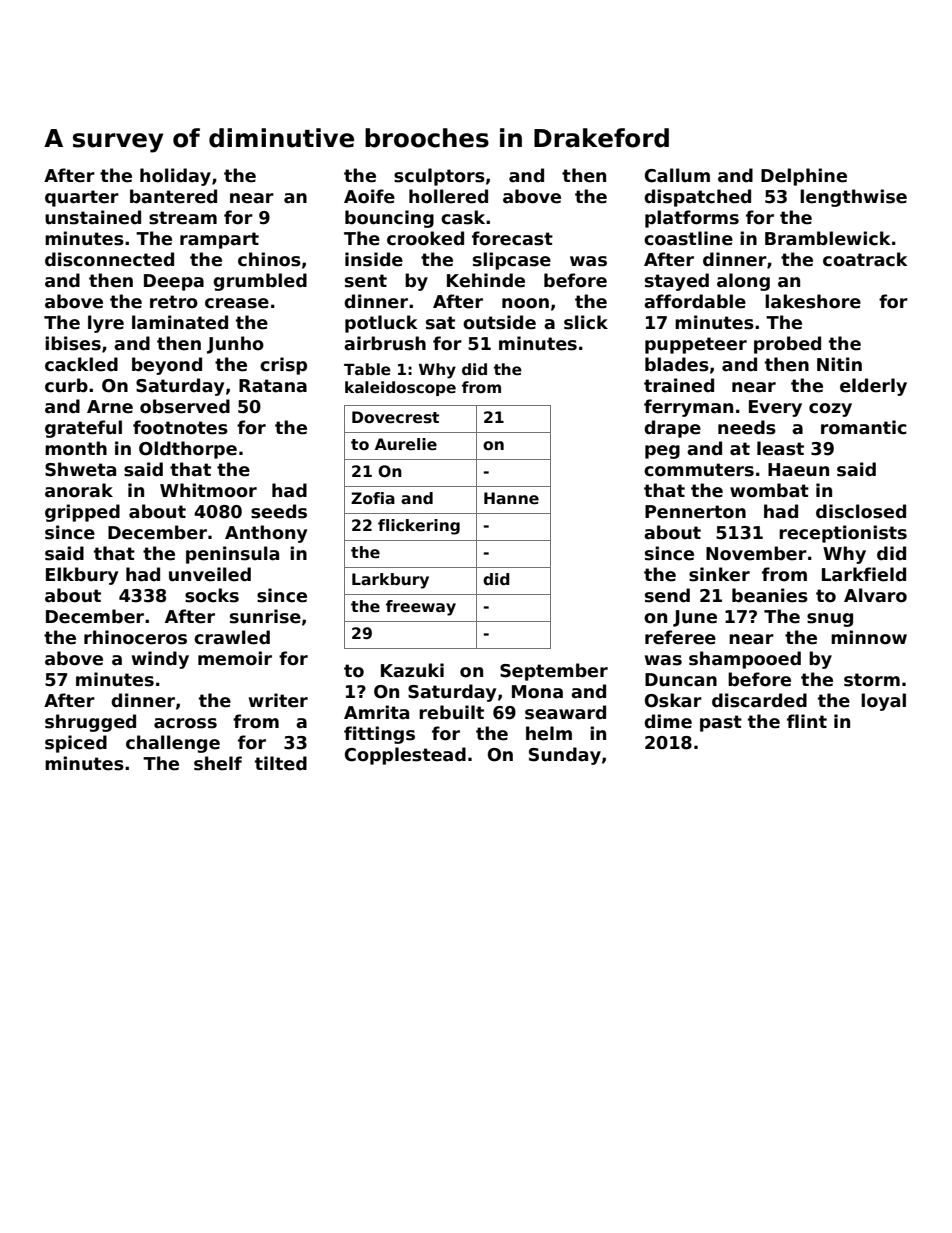 The image size is (952, 1233). What do you see at coordinates (775, 408) in the page?
I see `Every` at bounding box center [775, 408].
